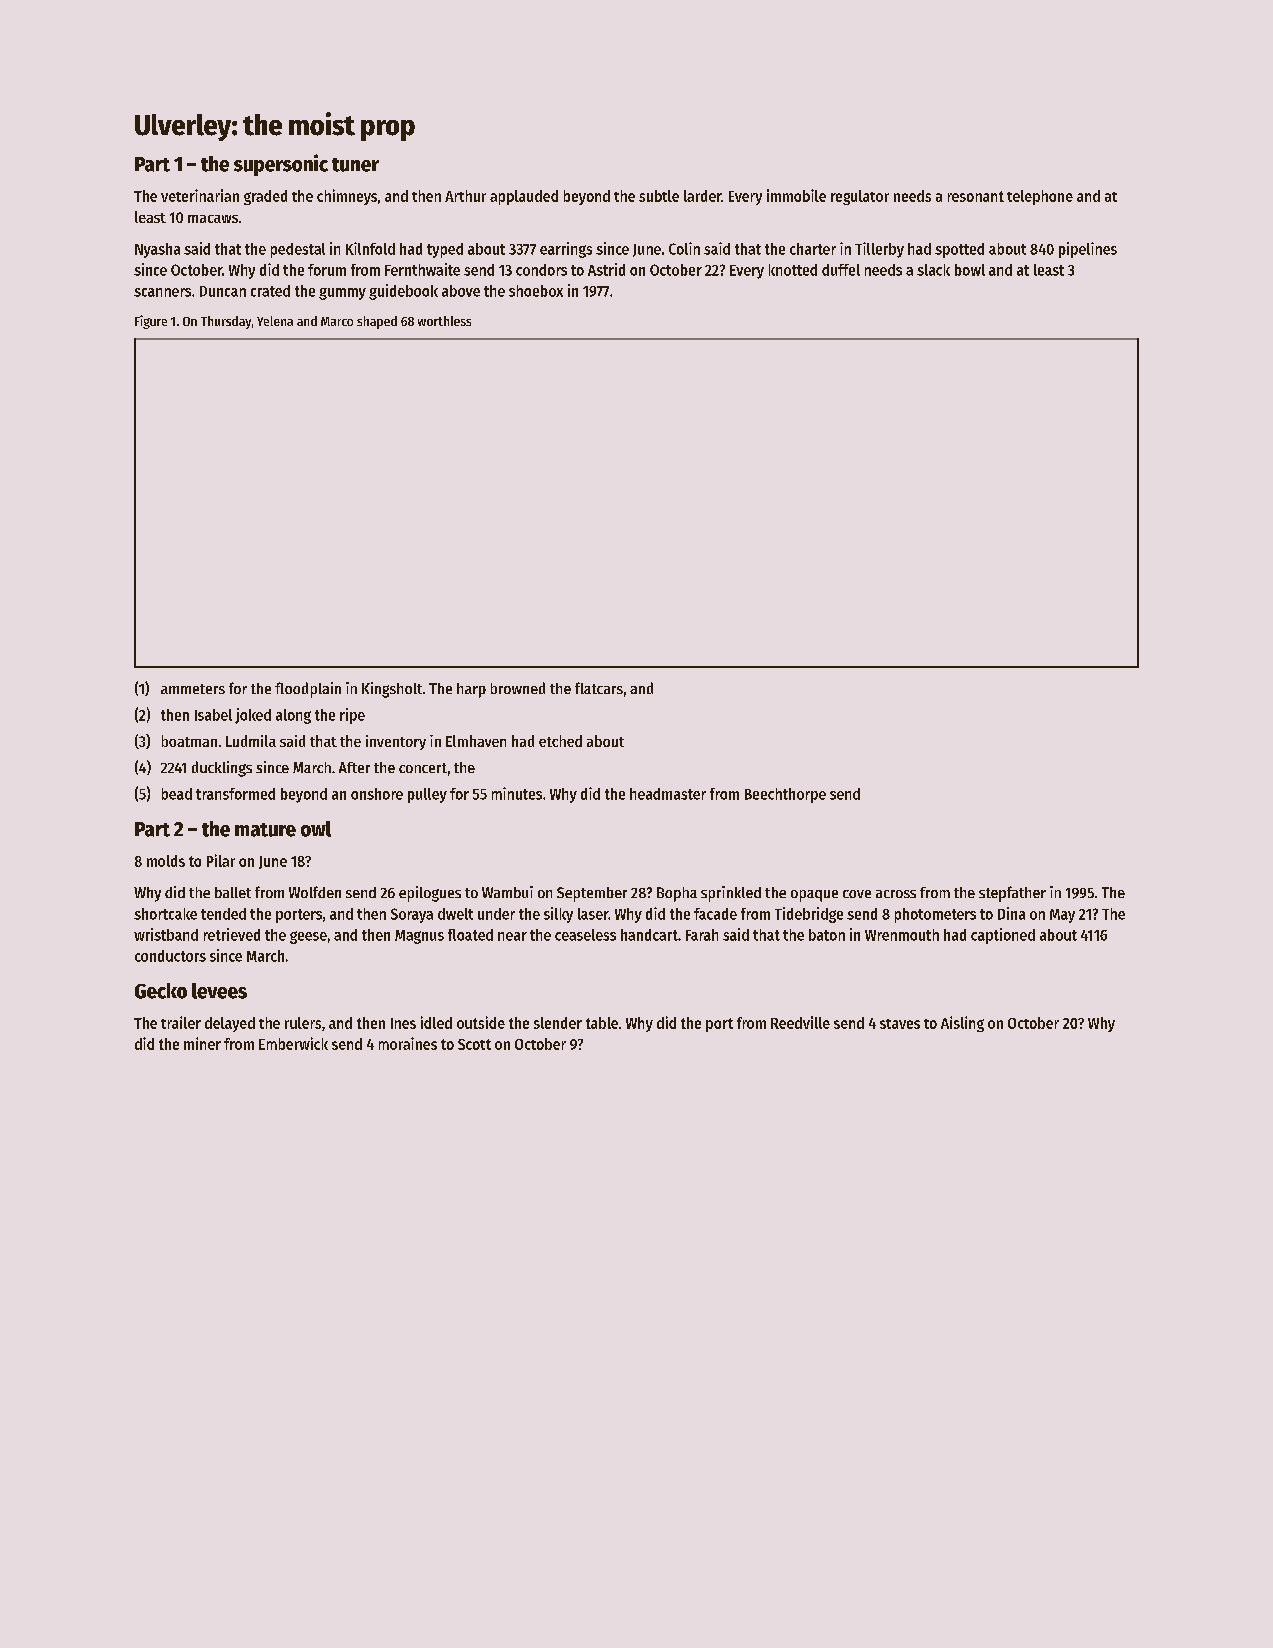 The height and width of the document is (1648, 1273). What do you see at coordinates (970, 270) in the document?
I see `bowl` at bounding box center [970, 270].
